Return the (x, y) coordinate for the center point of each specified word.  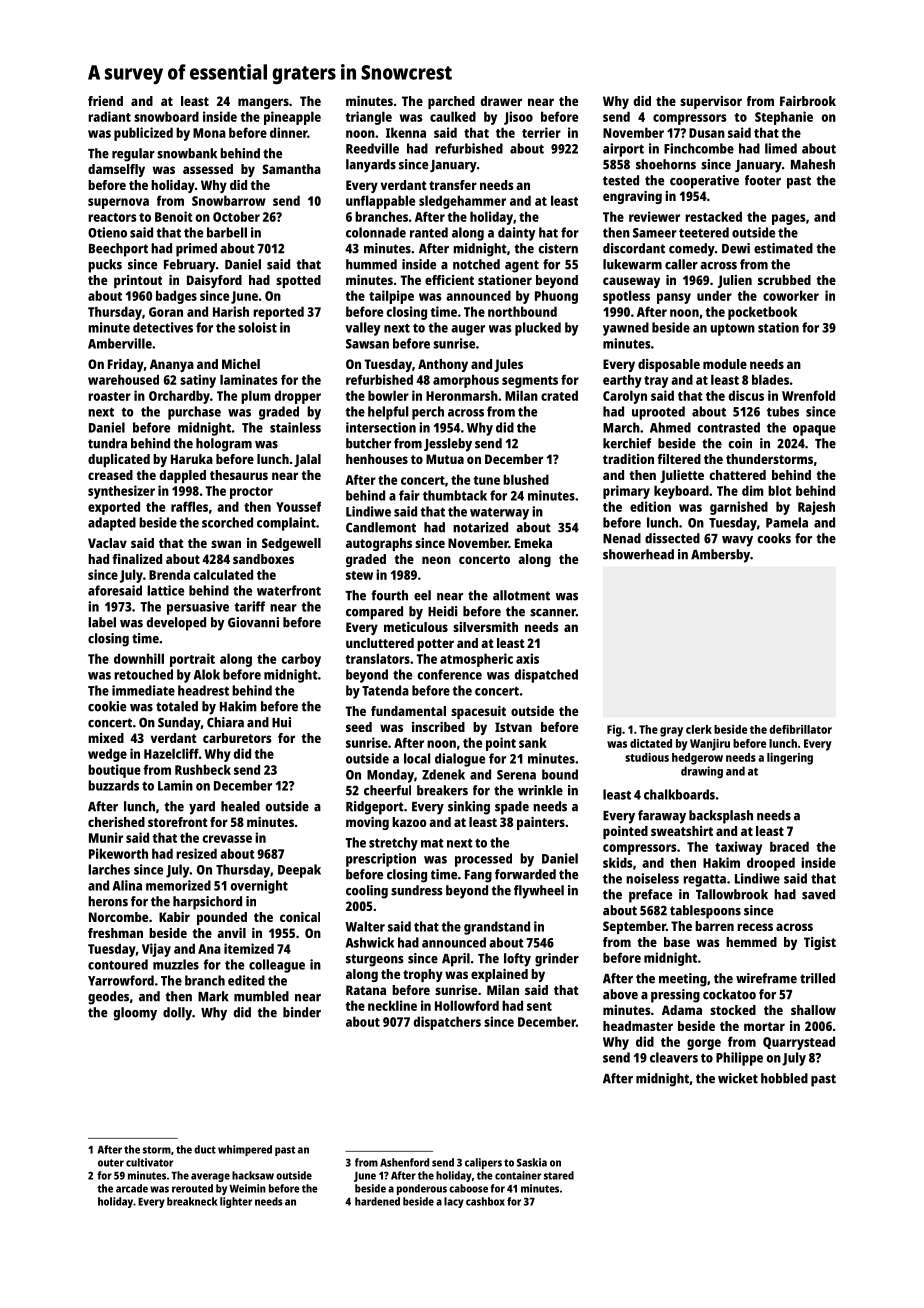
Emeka (533, 543)
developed (176, 624)
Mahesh (813, 164)
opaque (814, 430)
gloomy (135, 1014)
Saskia (532, 1162)
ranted (429, 232)
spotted (298, 281)
